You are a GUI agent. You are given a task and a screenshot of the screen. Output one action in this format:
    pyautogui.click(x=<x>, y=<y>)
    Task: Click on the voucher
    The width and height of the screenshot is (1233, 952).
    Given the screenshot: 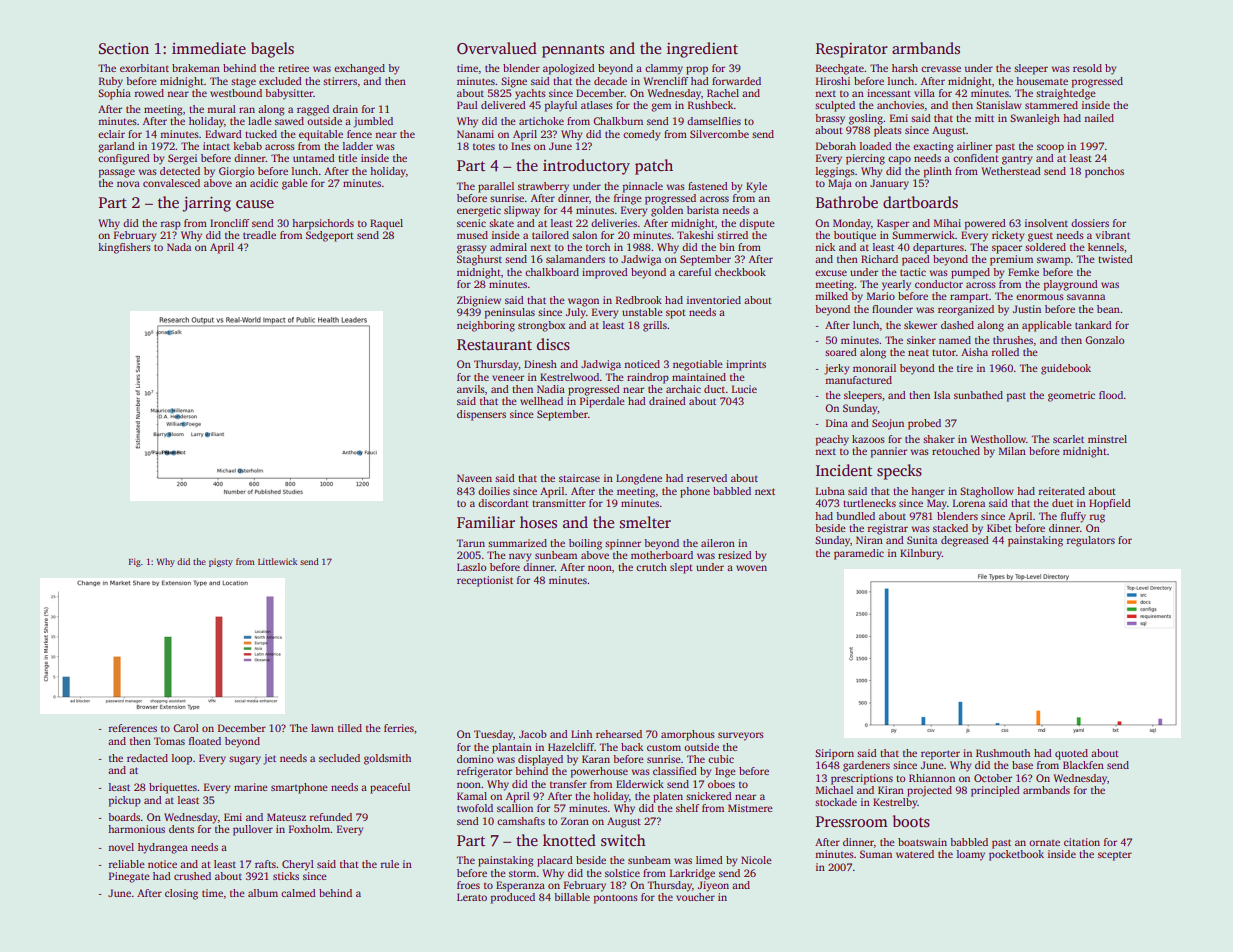 What is the action you would take?
    pyautogui.click(x=695, y=897)
